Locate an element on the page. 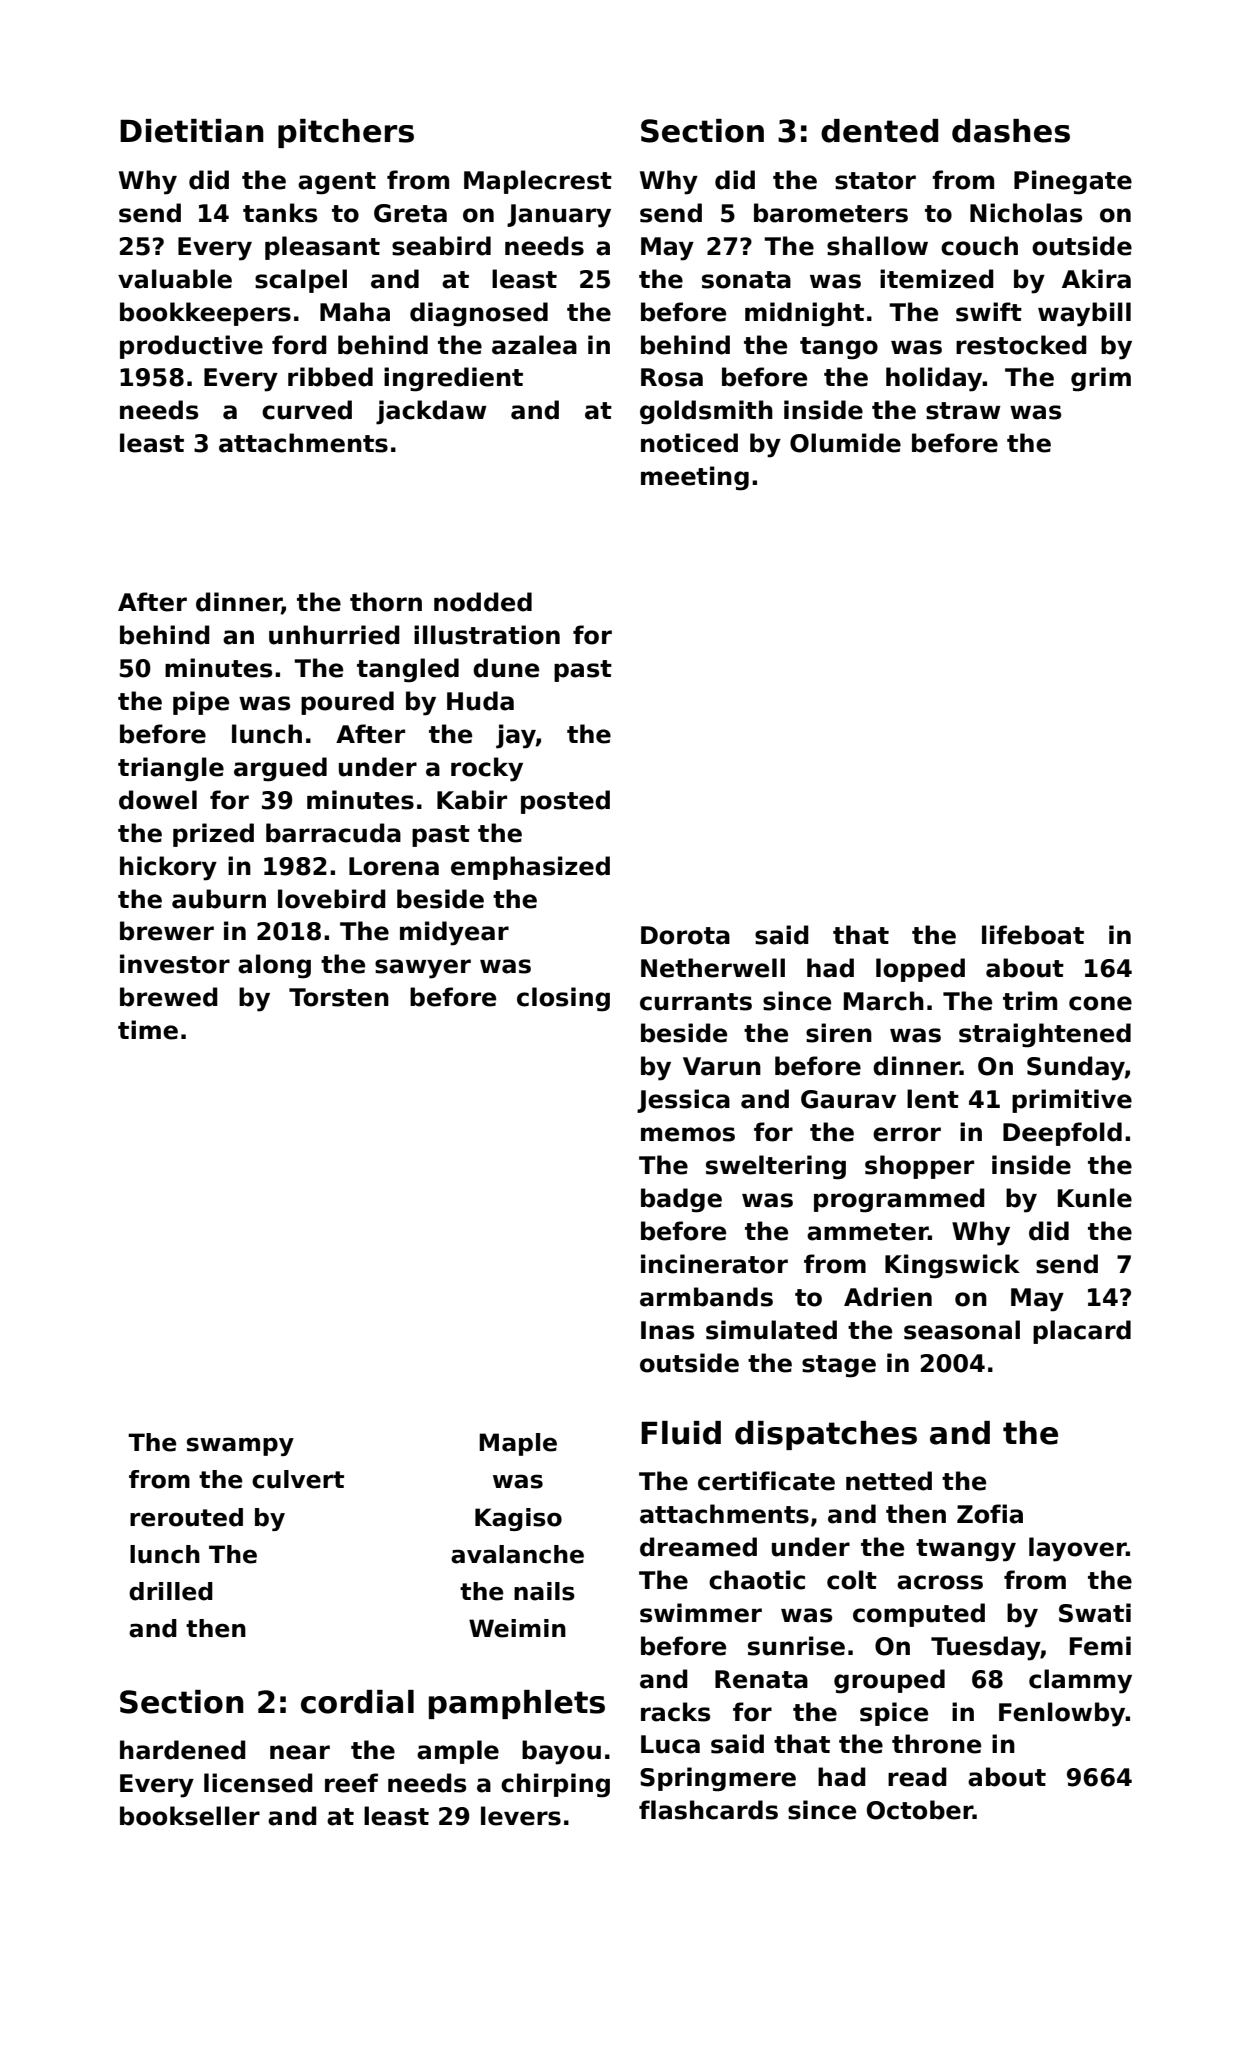 The height and width of the image is (2061, 1251). Deepfold is located at coordinates (1062, 1134).
